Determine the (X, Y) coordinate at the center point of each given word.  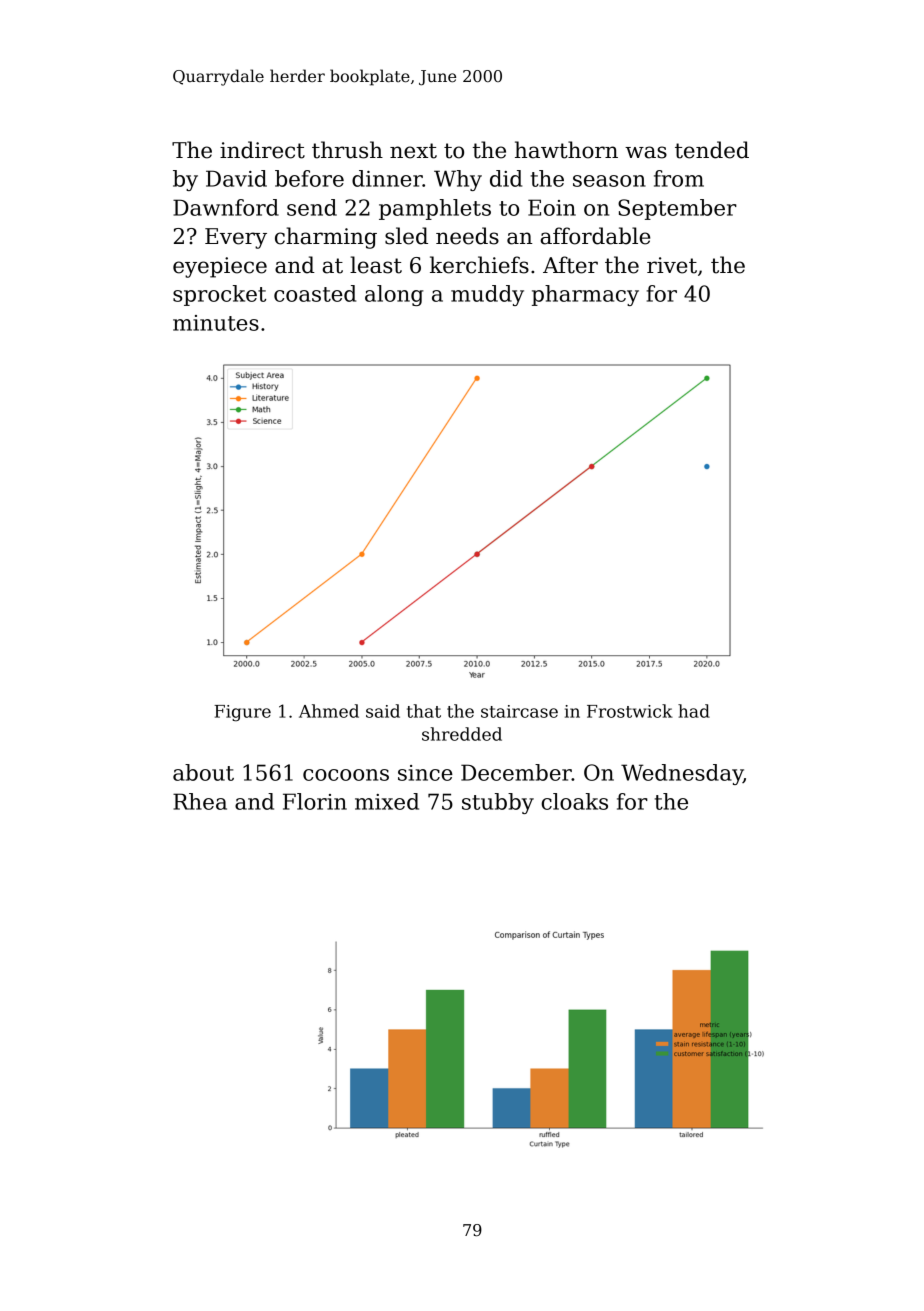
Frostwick (630, 711)
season (609, 181)
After (570, 265)
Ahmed (329, 711)
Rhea (200, 801)
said (383, 711)
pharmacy (585, 295)
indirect (262, 150)
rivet (672, 265)
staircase (519, 711)
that (424, 711)
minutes (216, 323)
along (394, 295)
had (694, 711)
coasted (315, 293)
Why (458, 180)
